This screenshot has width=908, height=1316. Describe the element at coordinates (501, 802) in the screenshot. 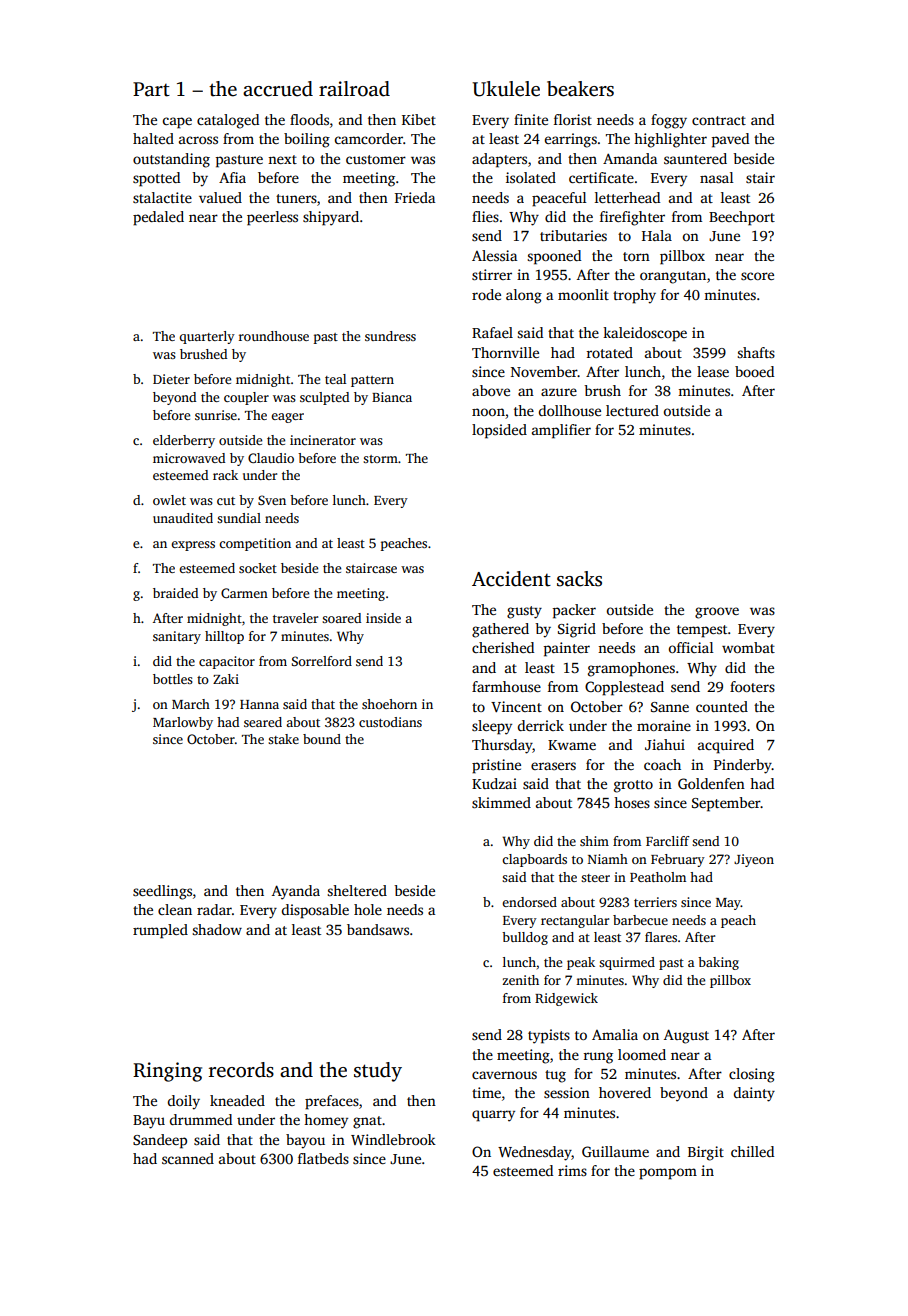

I see `skimmed` at that location.
